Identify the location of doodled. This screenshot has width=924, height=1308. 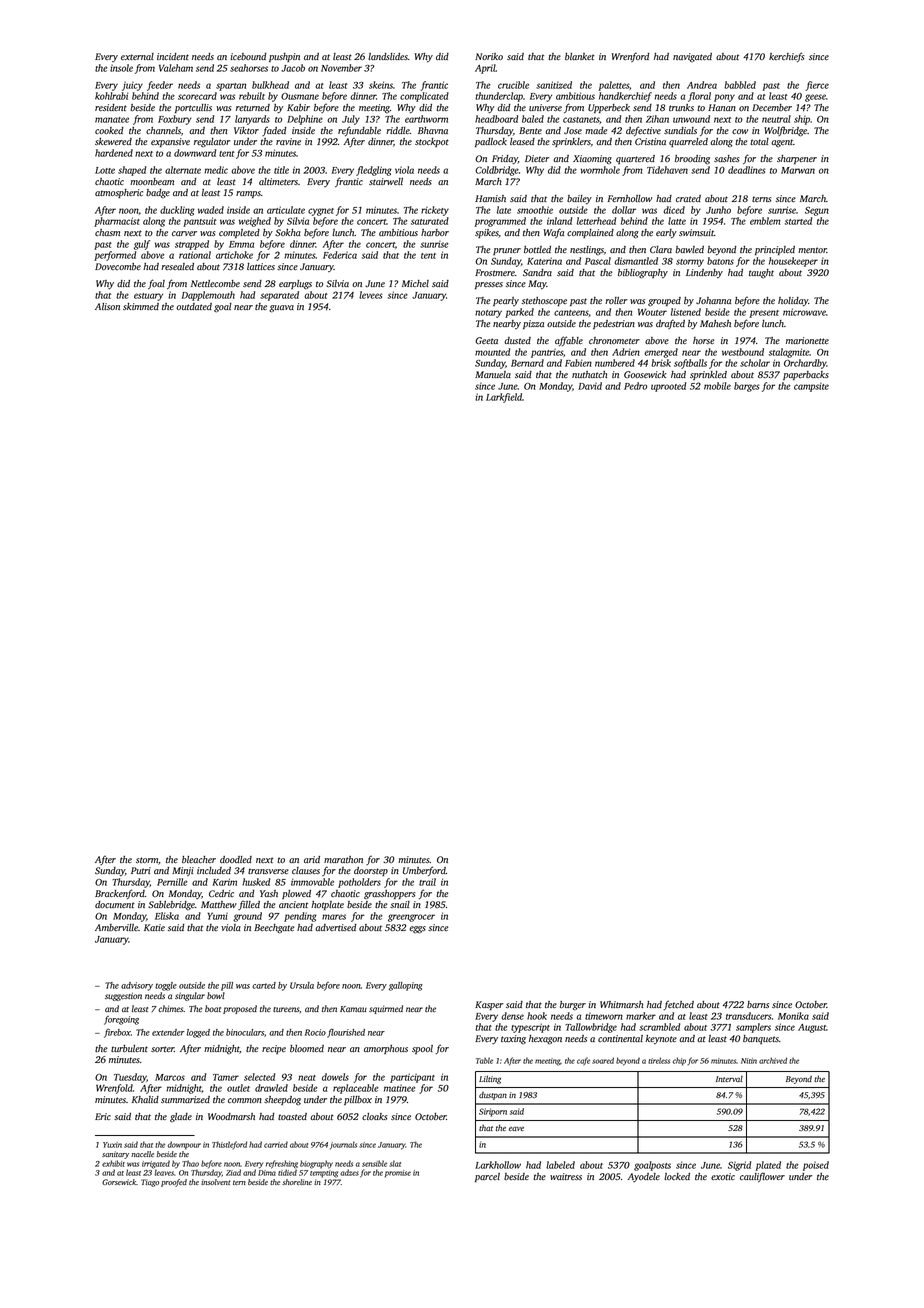
(236, 859).
